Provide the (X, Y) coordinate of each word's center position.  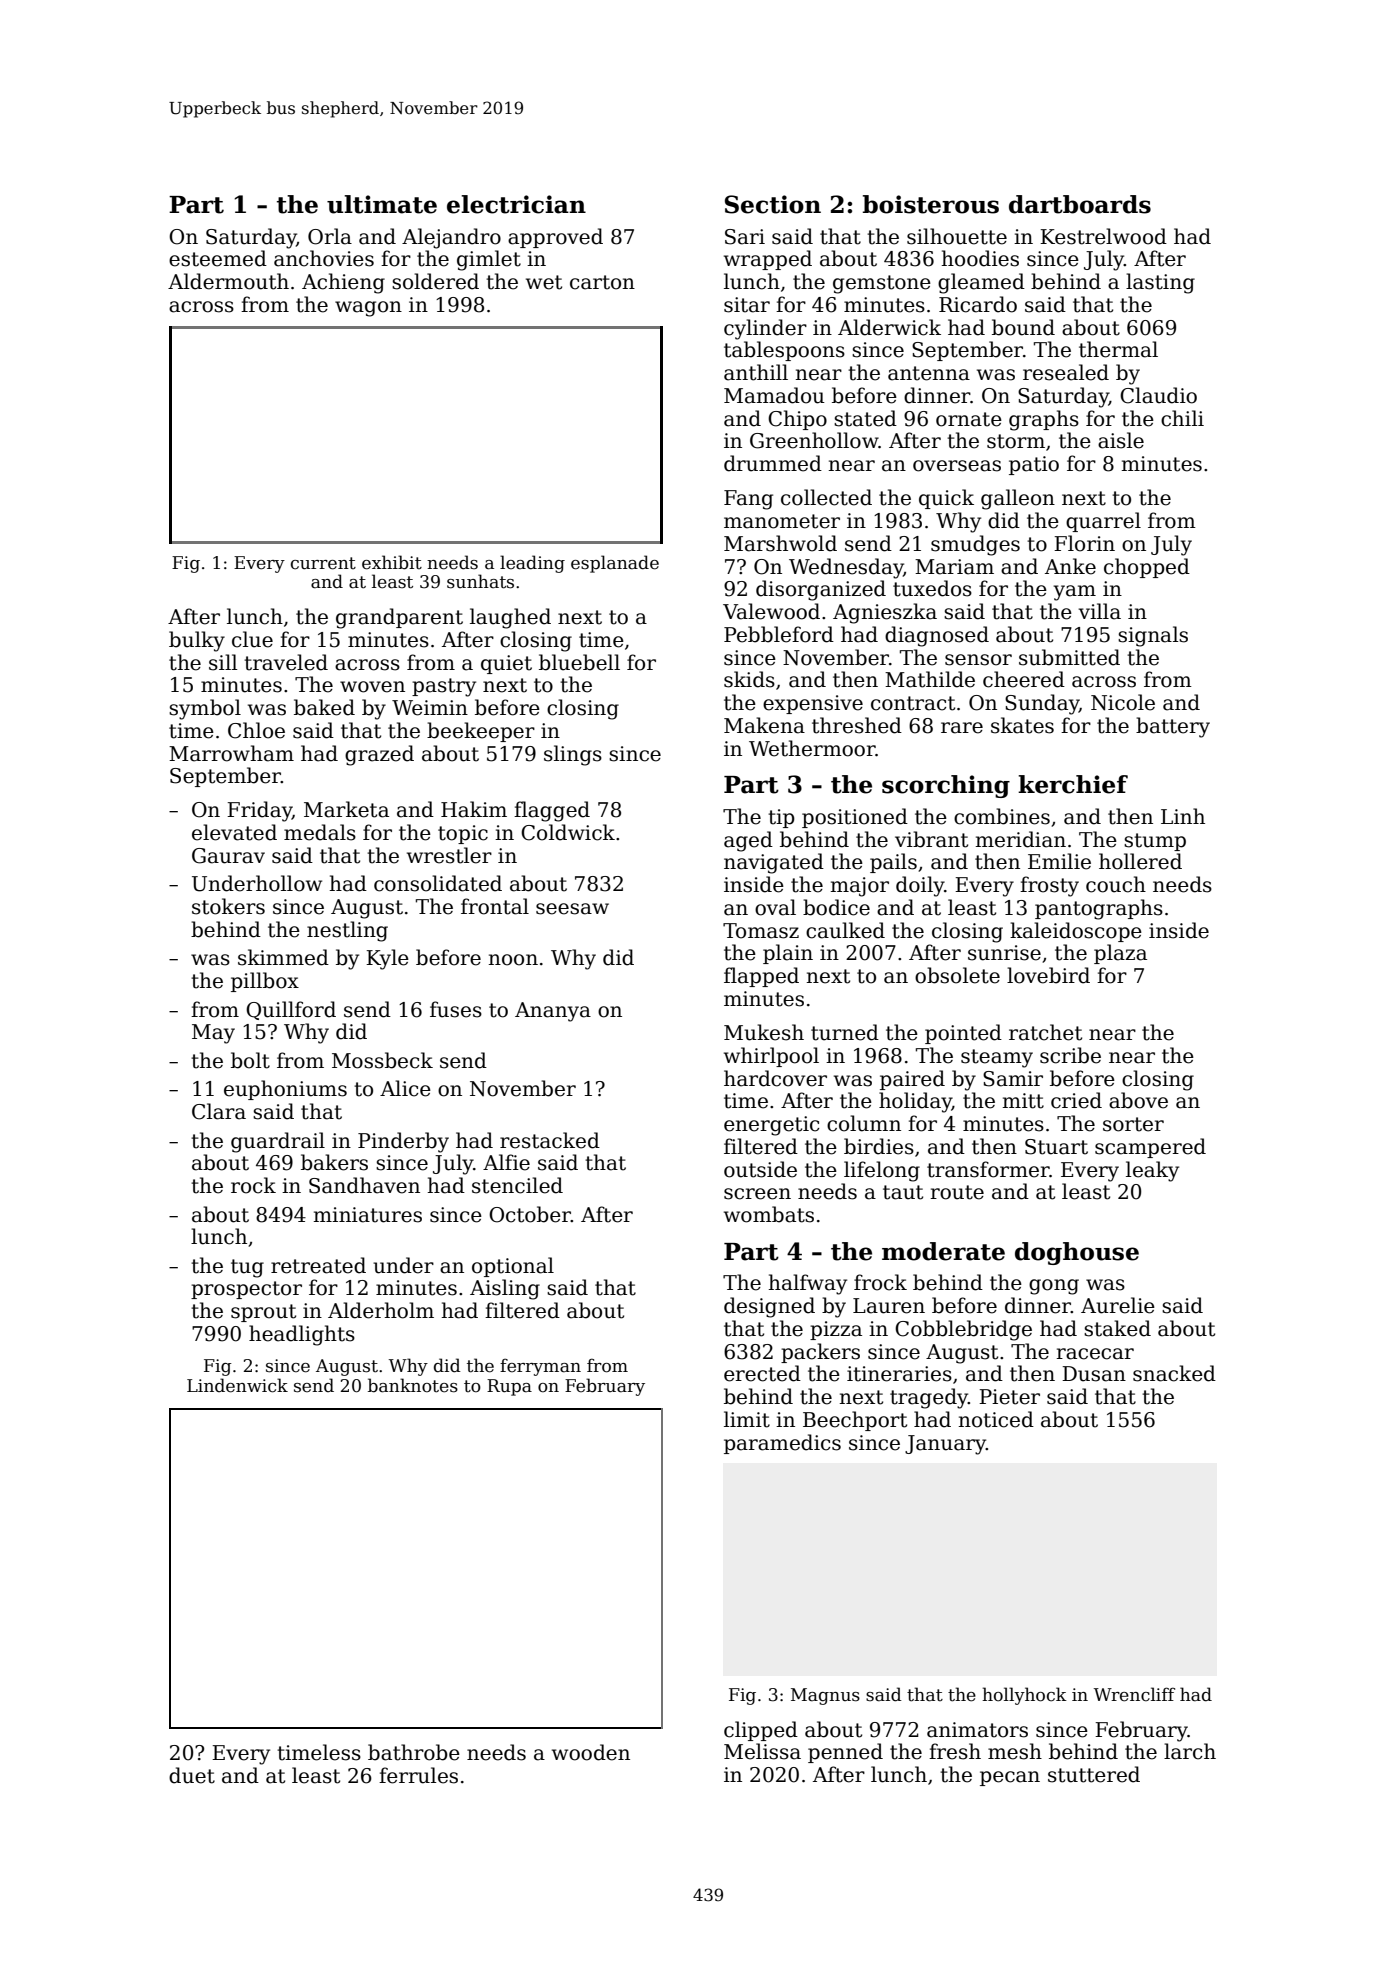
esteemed (218, 258)
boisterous (931, 204)
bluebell (579, 662)
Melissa (762, 1751)
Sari (745, 237)
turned (845, 1032)
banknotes (413, 1385)
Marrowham (231, 753)
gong (1054, 1287)
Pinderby (403, 1142)
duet (192, 1775)
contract (913, 703)
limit (747, 1419)
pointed (963, 1034)
